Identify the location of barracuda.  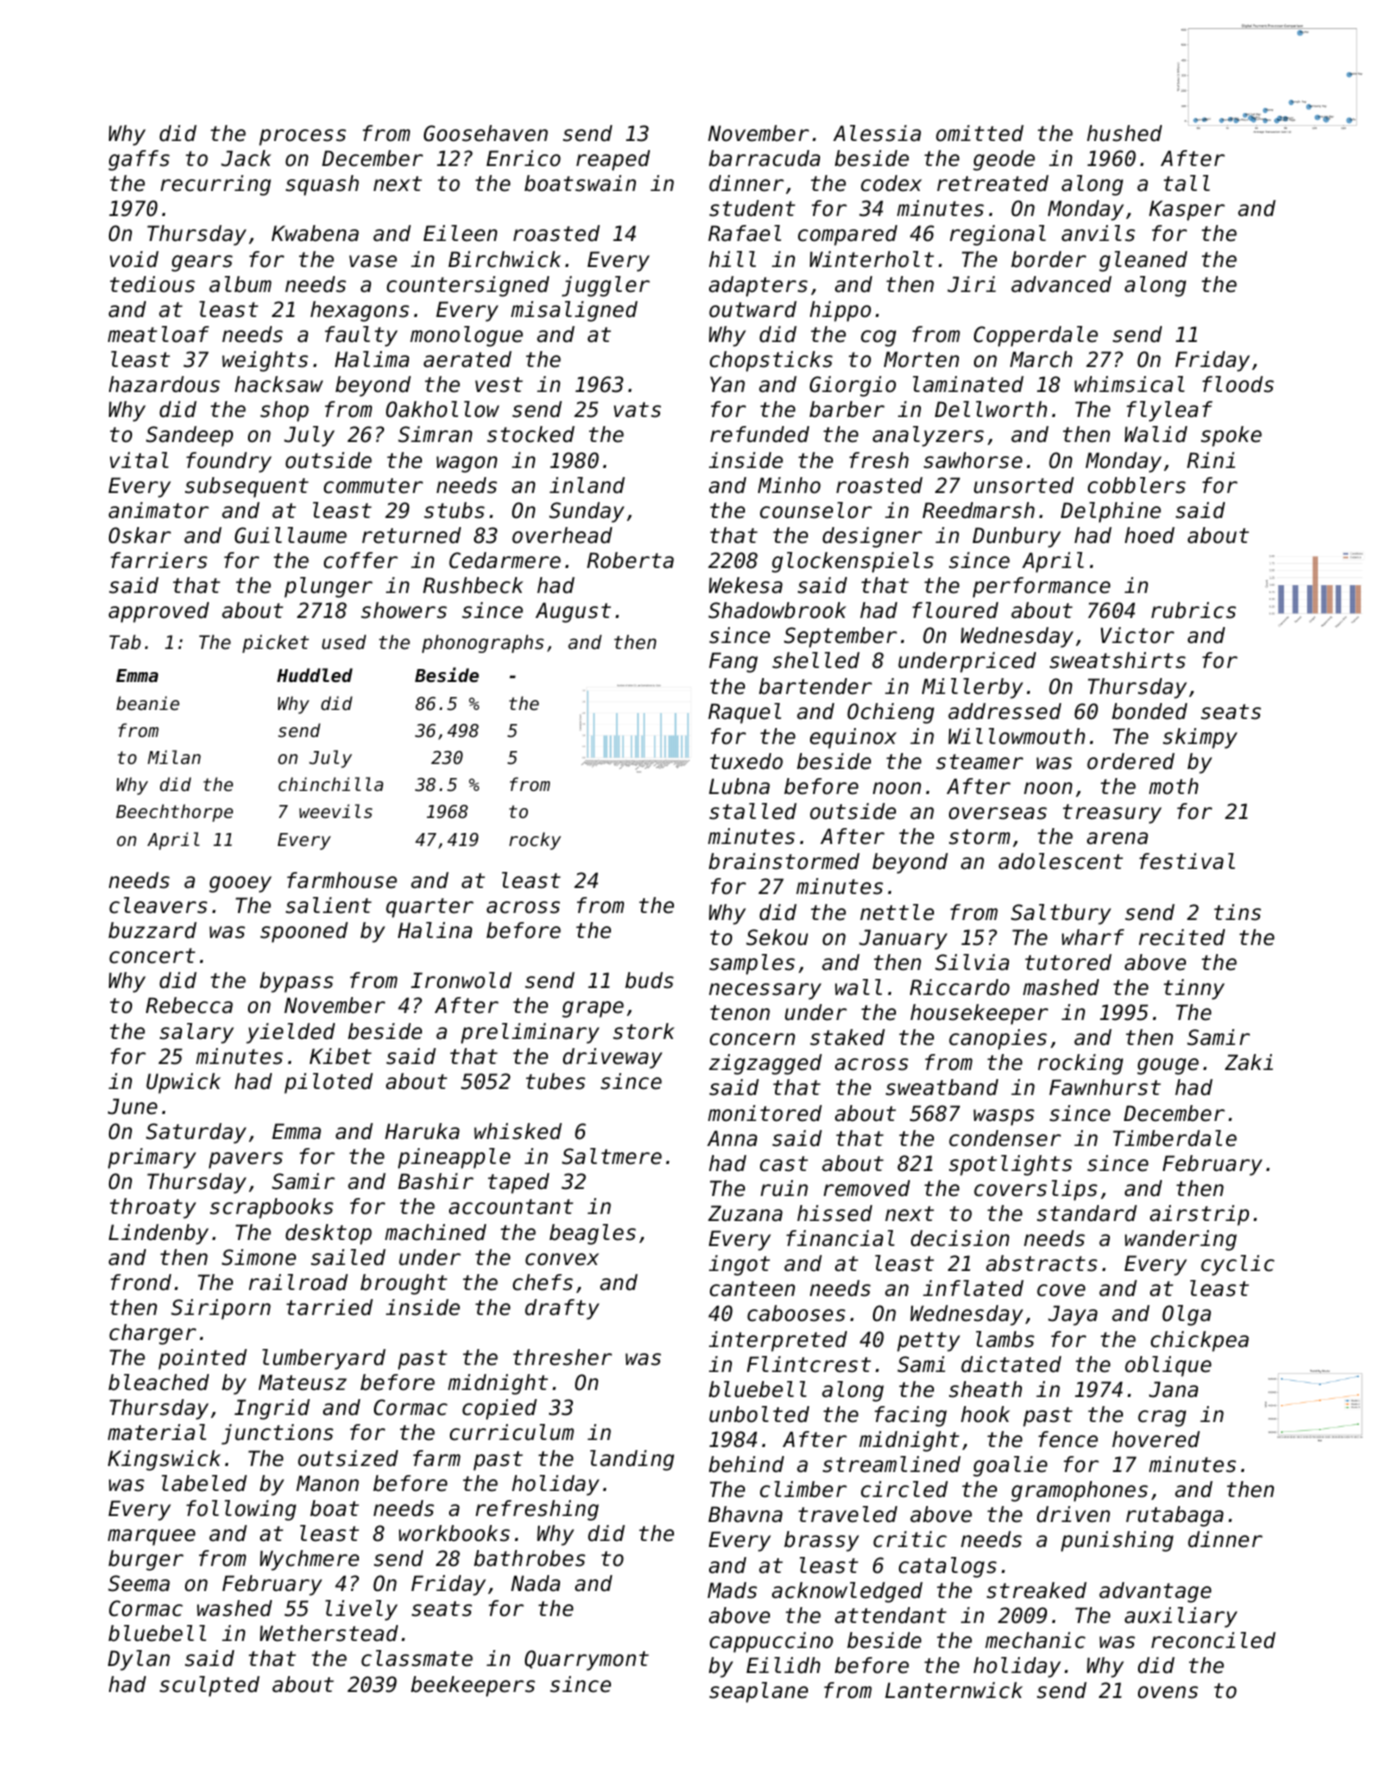
(764, 158).
